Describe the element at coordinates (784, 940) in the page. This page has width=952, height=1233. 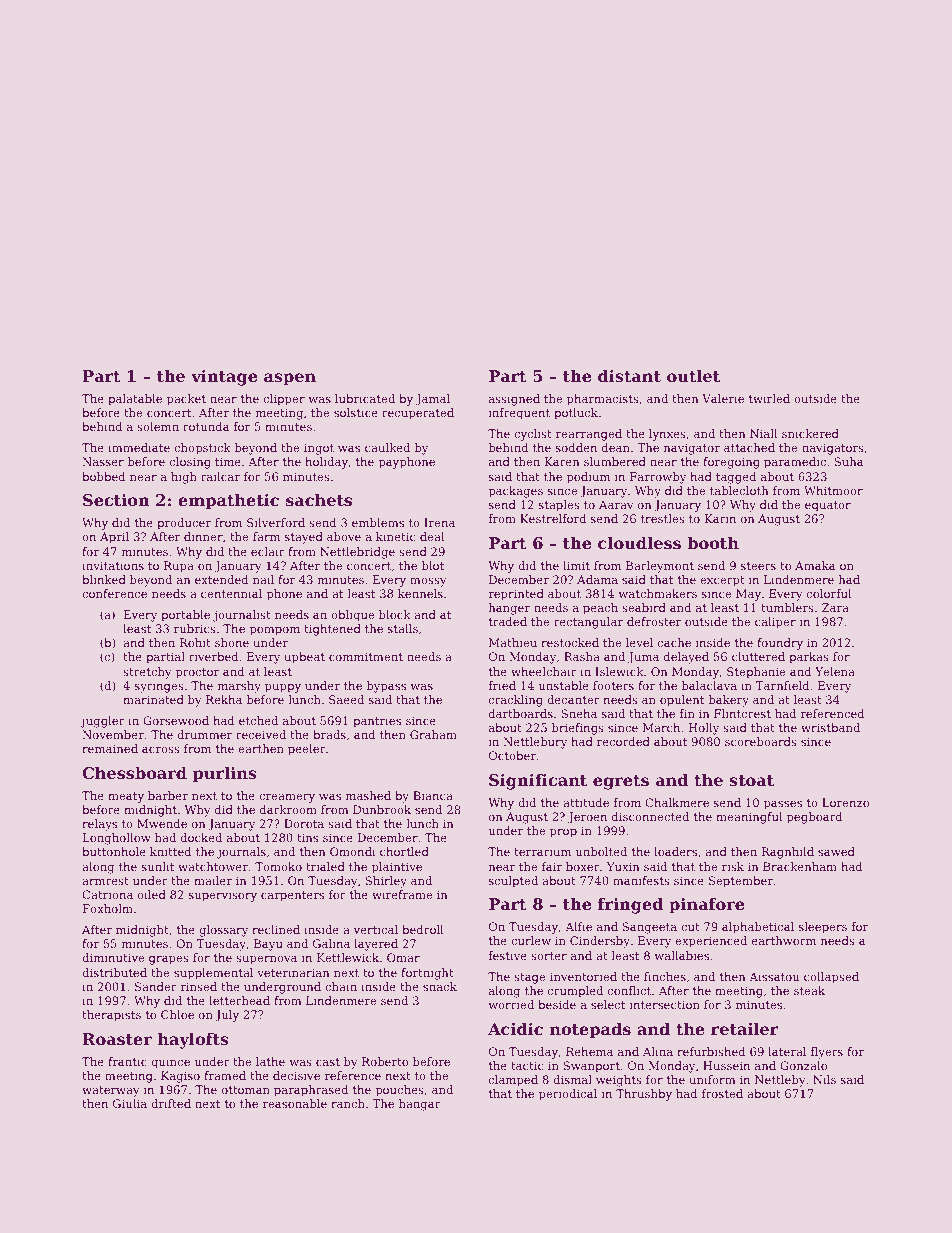
I see `earthworm` at that location.
